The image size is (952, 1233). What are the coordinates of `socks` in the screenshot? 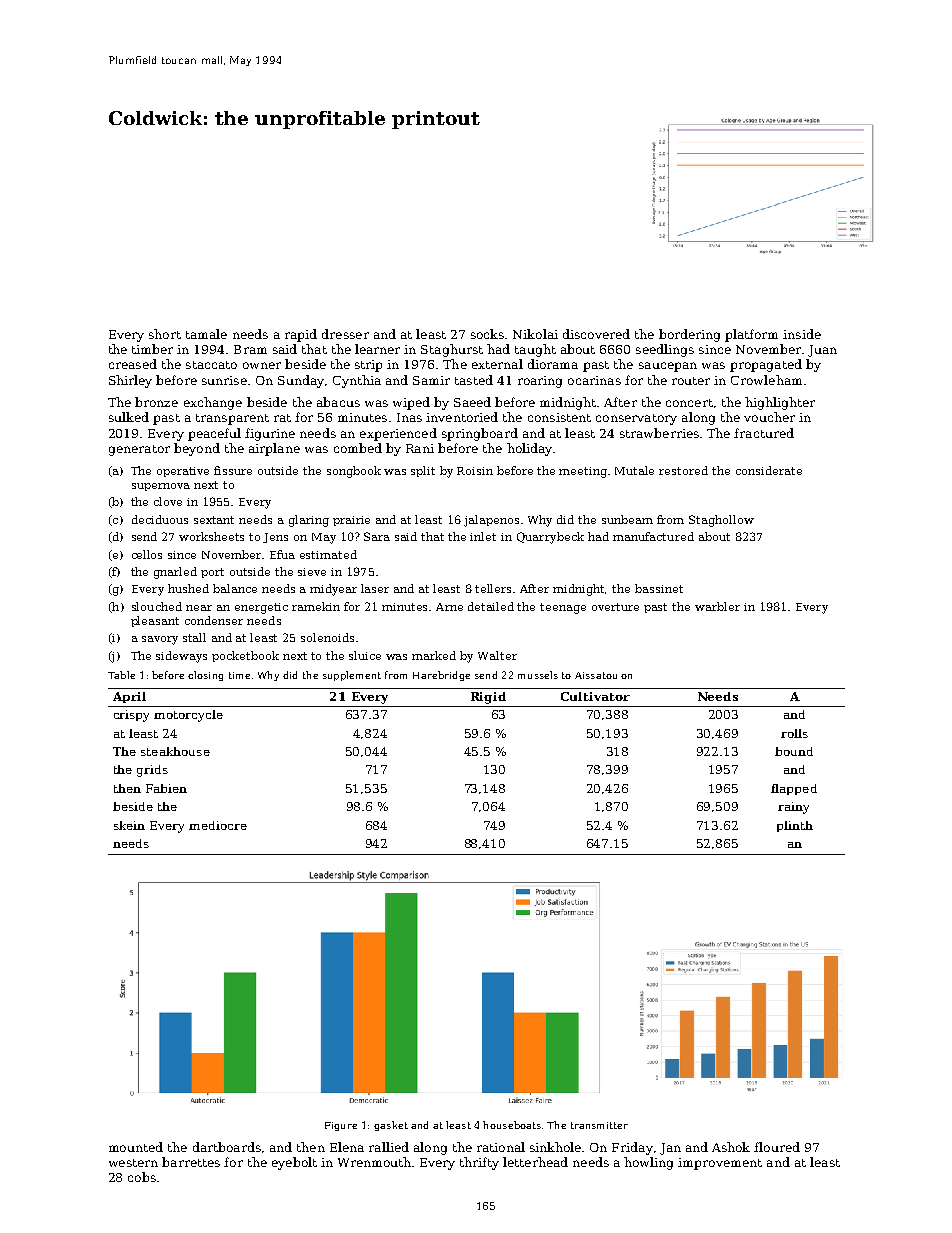 It's located at (487, 334).
